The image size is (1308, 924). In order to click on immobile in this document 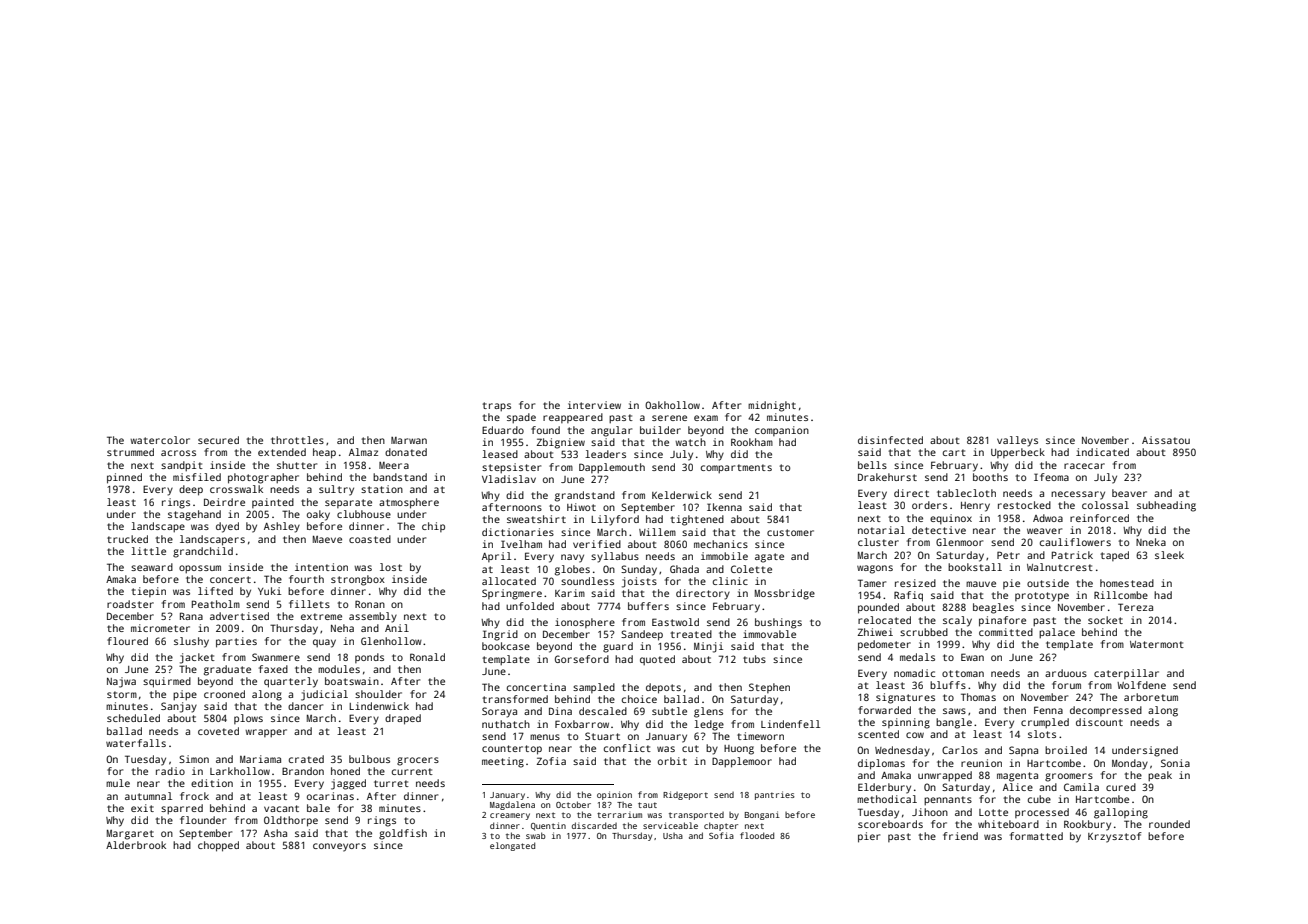, I will do `click(724, 556)`.
